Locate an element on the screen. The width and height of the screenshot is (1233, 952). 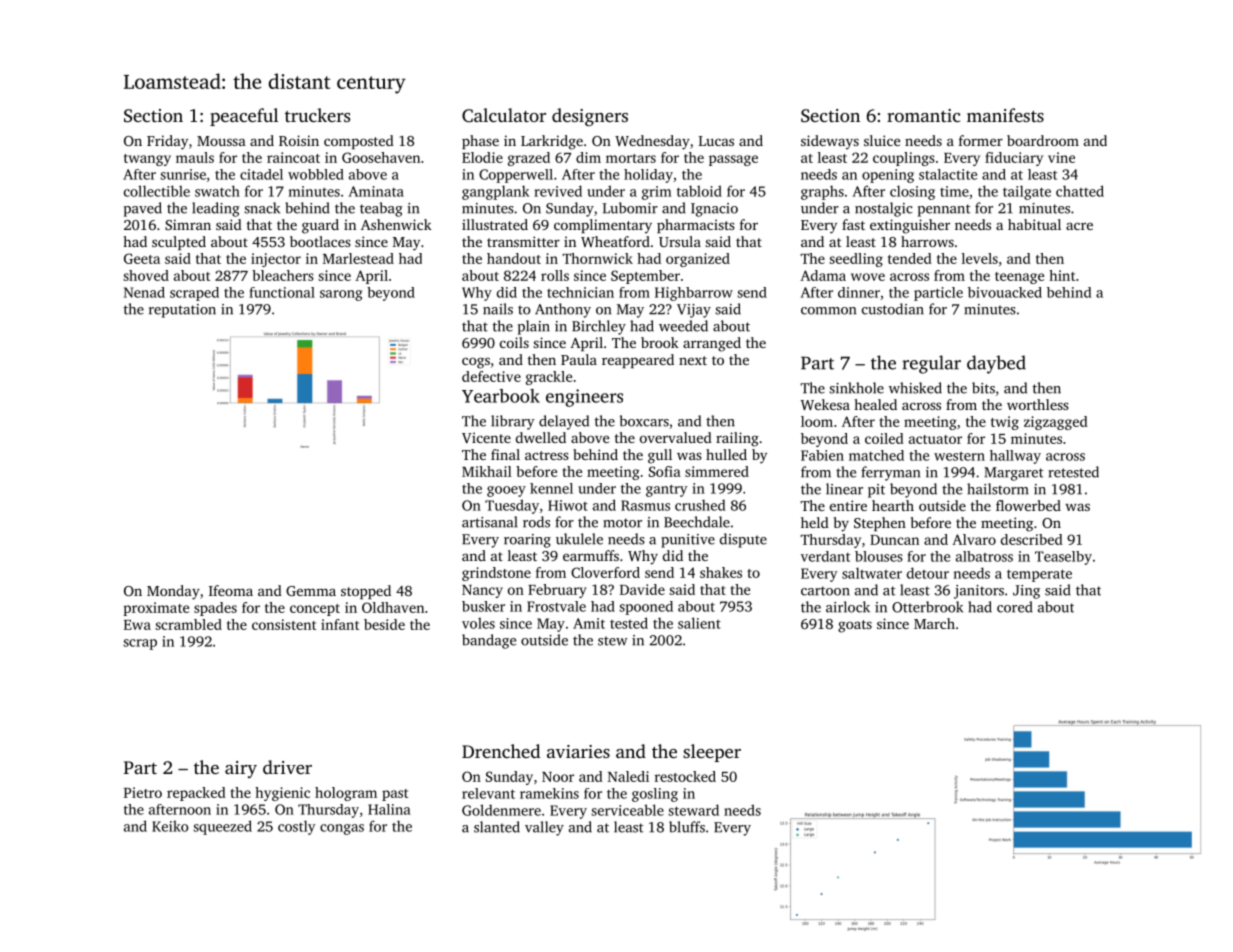
bits is located at coordinates (983, 388).
